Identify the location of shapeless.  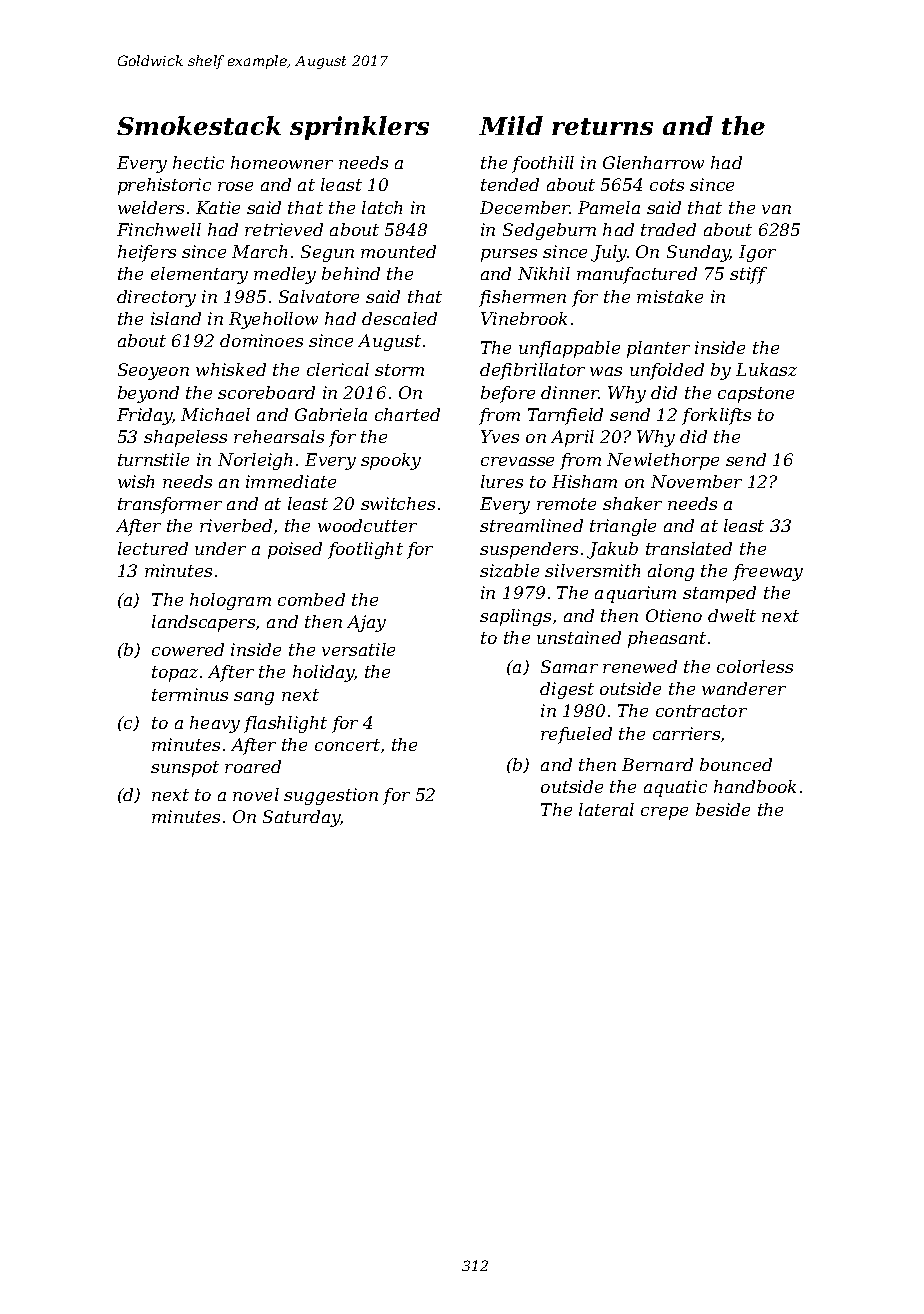
(185, 438).
